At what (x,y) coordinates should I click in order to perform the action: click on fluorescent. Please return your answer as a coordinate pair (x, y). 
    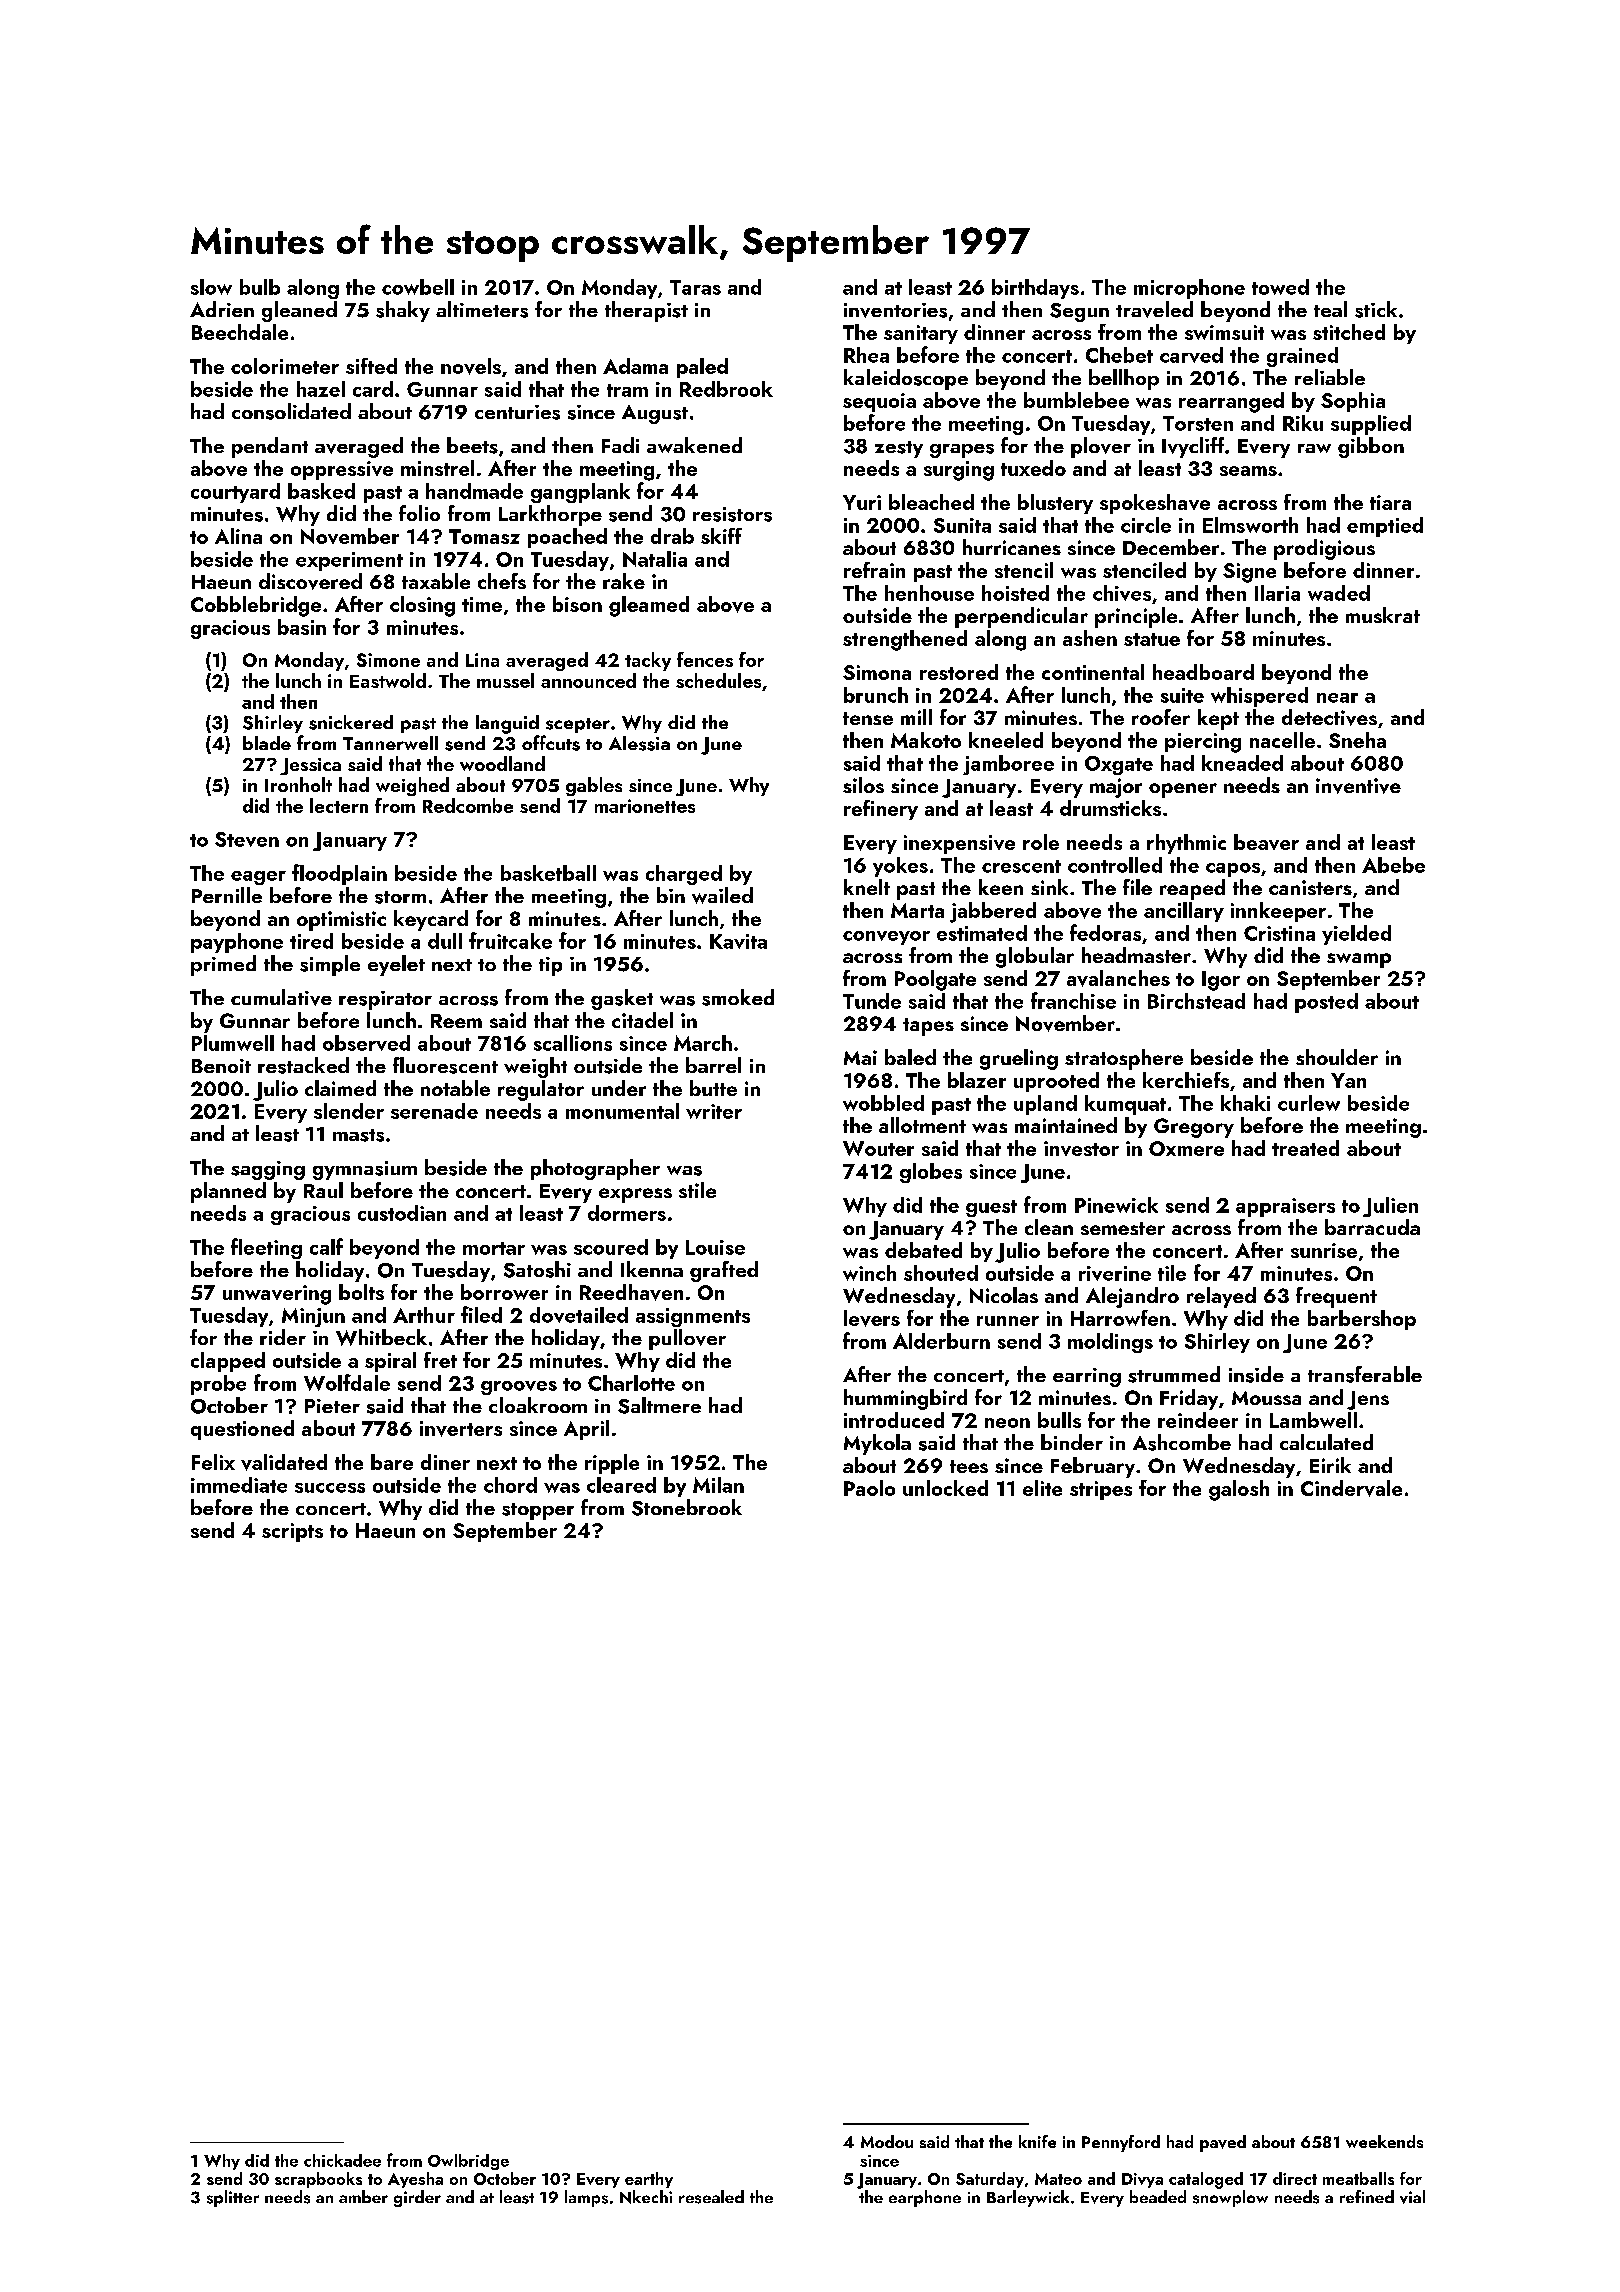
    Looking at the image, I should click on (445, 1065).
